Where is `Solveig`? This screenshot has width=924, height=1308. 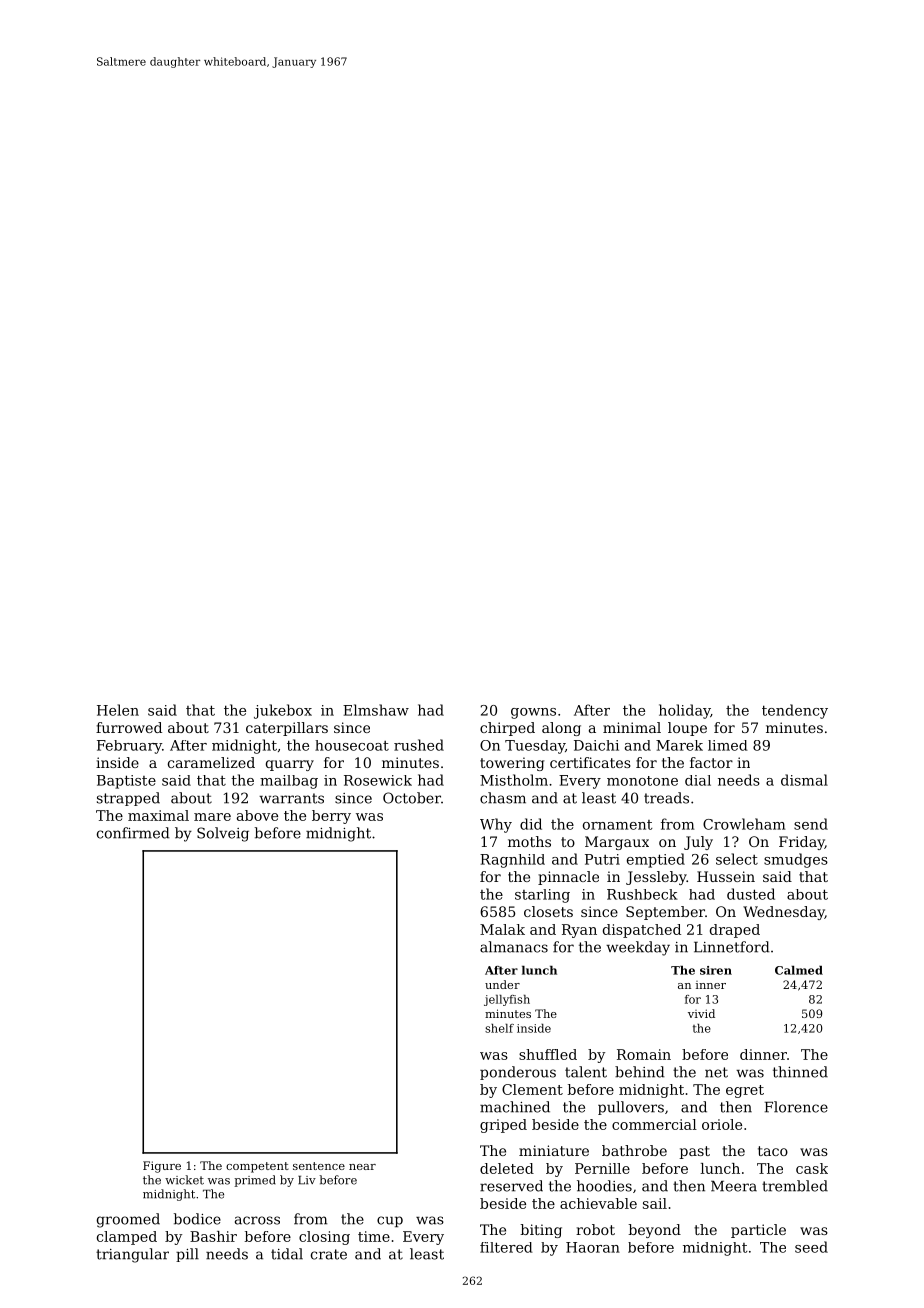 Solveig is located at coordinates (223, 834).
